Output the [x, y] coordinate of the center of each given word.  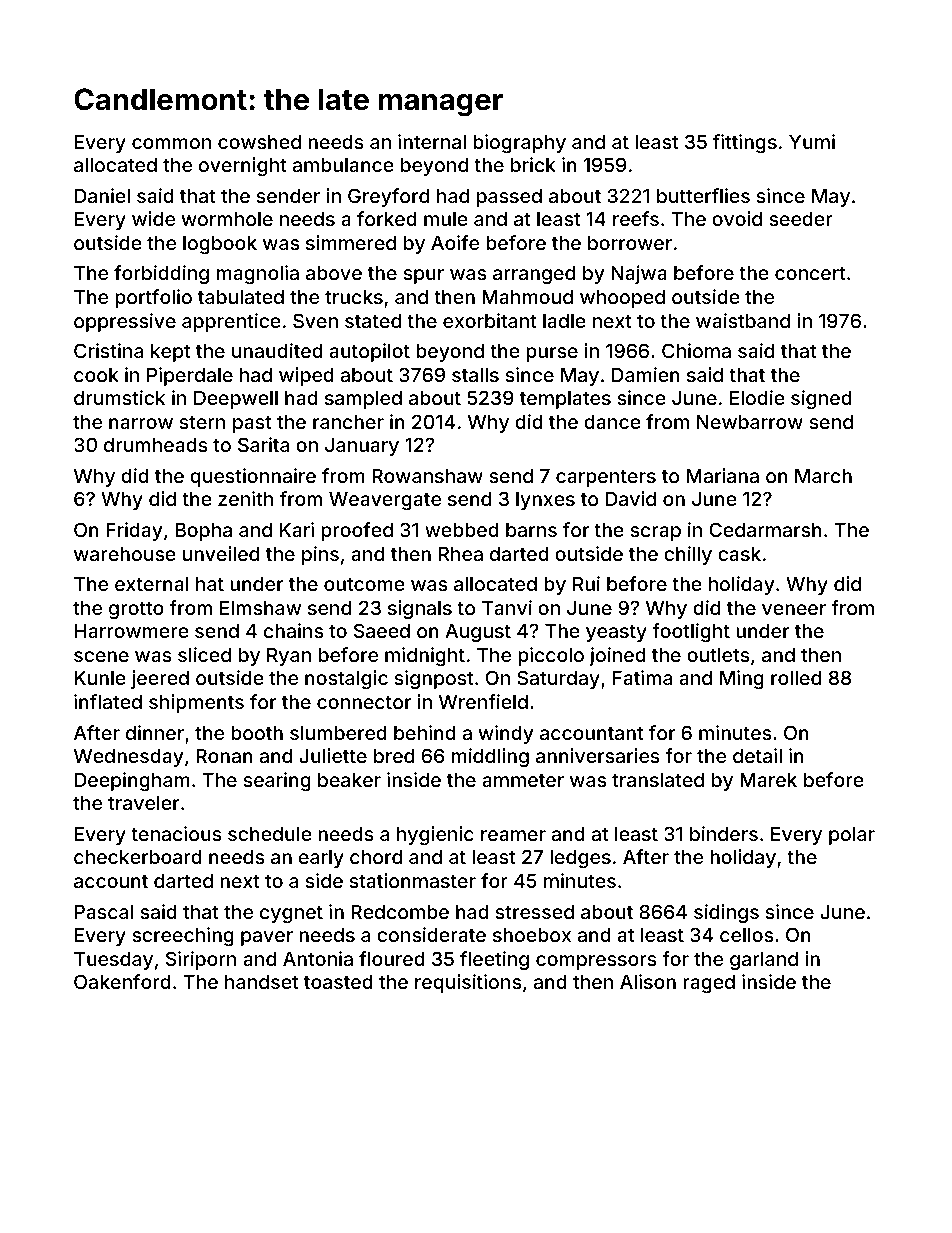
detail [757, 755]
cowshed [259, 142]
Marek [768, 780]
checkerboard [138, 857]
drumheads [156, 445]
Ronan [224, 756]
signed [821, 399]
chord [376, 857]
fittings [745, 143]
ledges [580, 859]
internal [432, 141]
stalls [475, 375]
